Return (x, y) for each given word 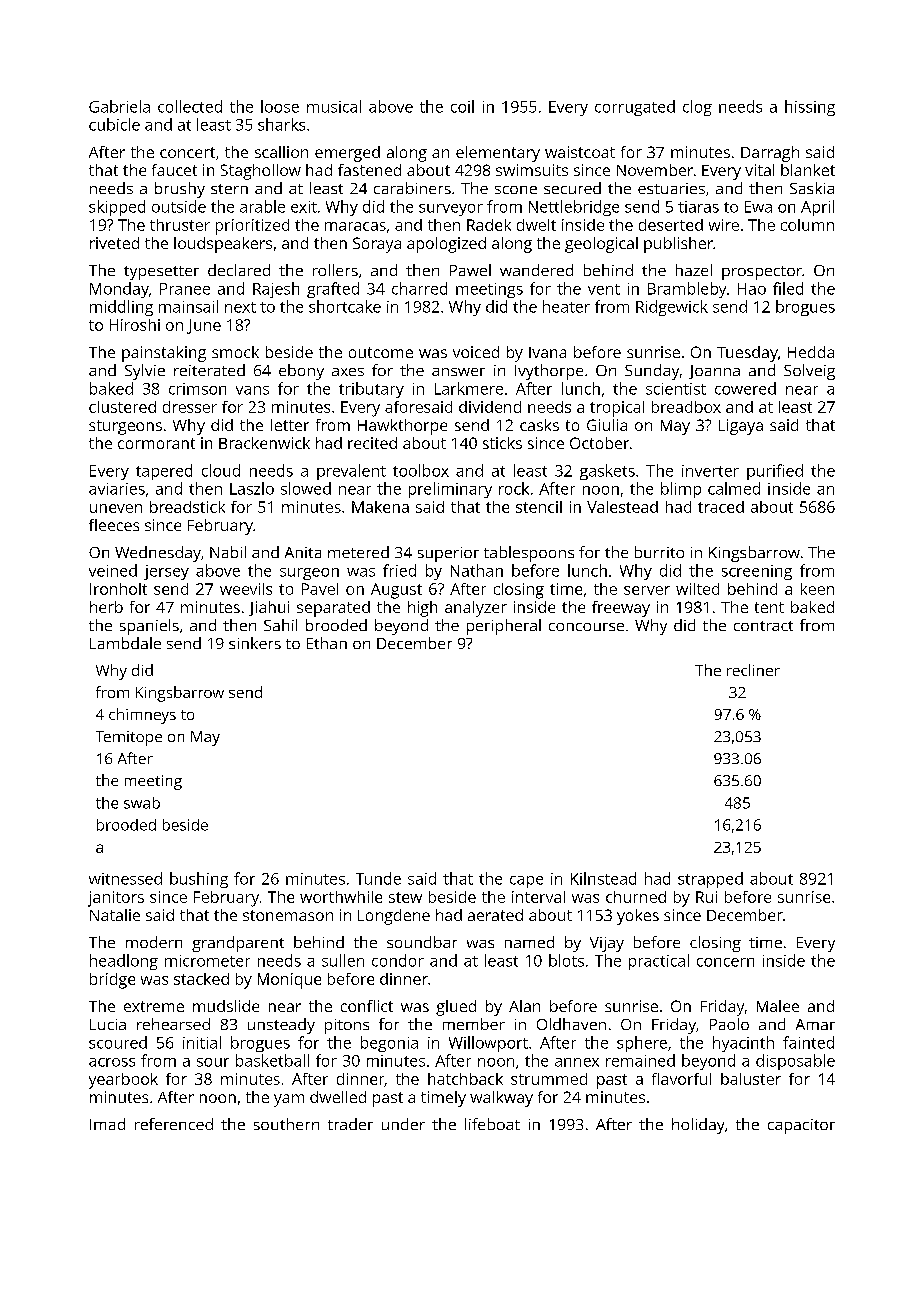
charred (419, 288)
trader (350, 1124)
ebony (301, 372)
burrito (659, 552)
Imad (107, 1124)
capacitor (801, 1126)
